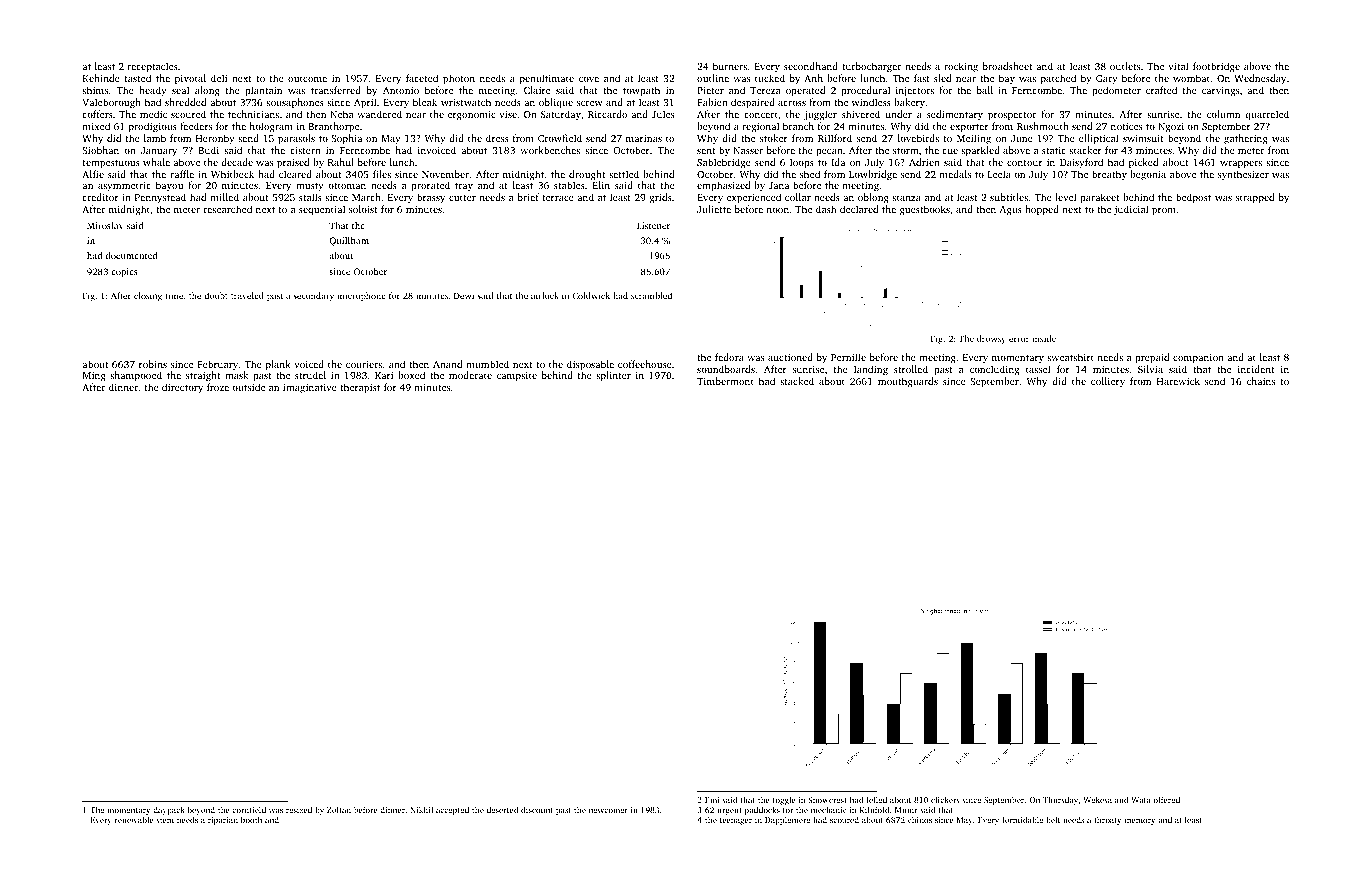 The height and width of the screenshot is (887, 1372). Describe the element at coordinates (182, 388) in the screenshot. I see `directory` at that location.
